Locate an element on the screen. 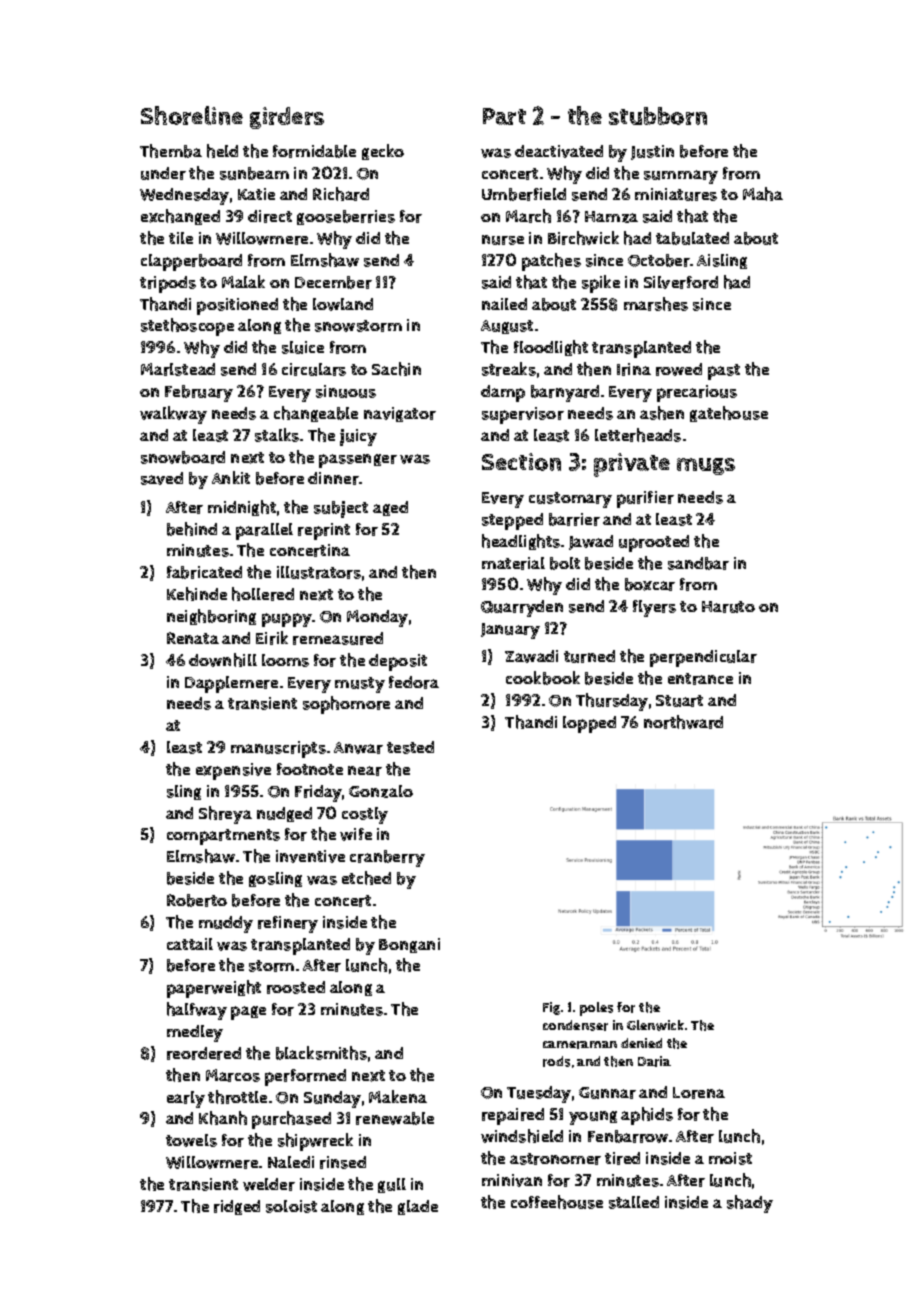 This screenshot has height=1314, width=924. mugs is located at coordinates (706, 466).
